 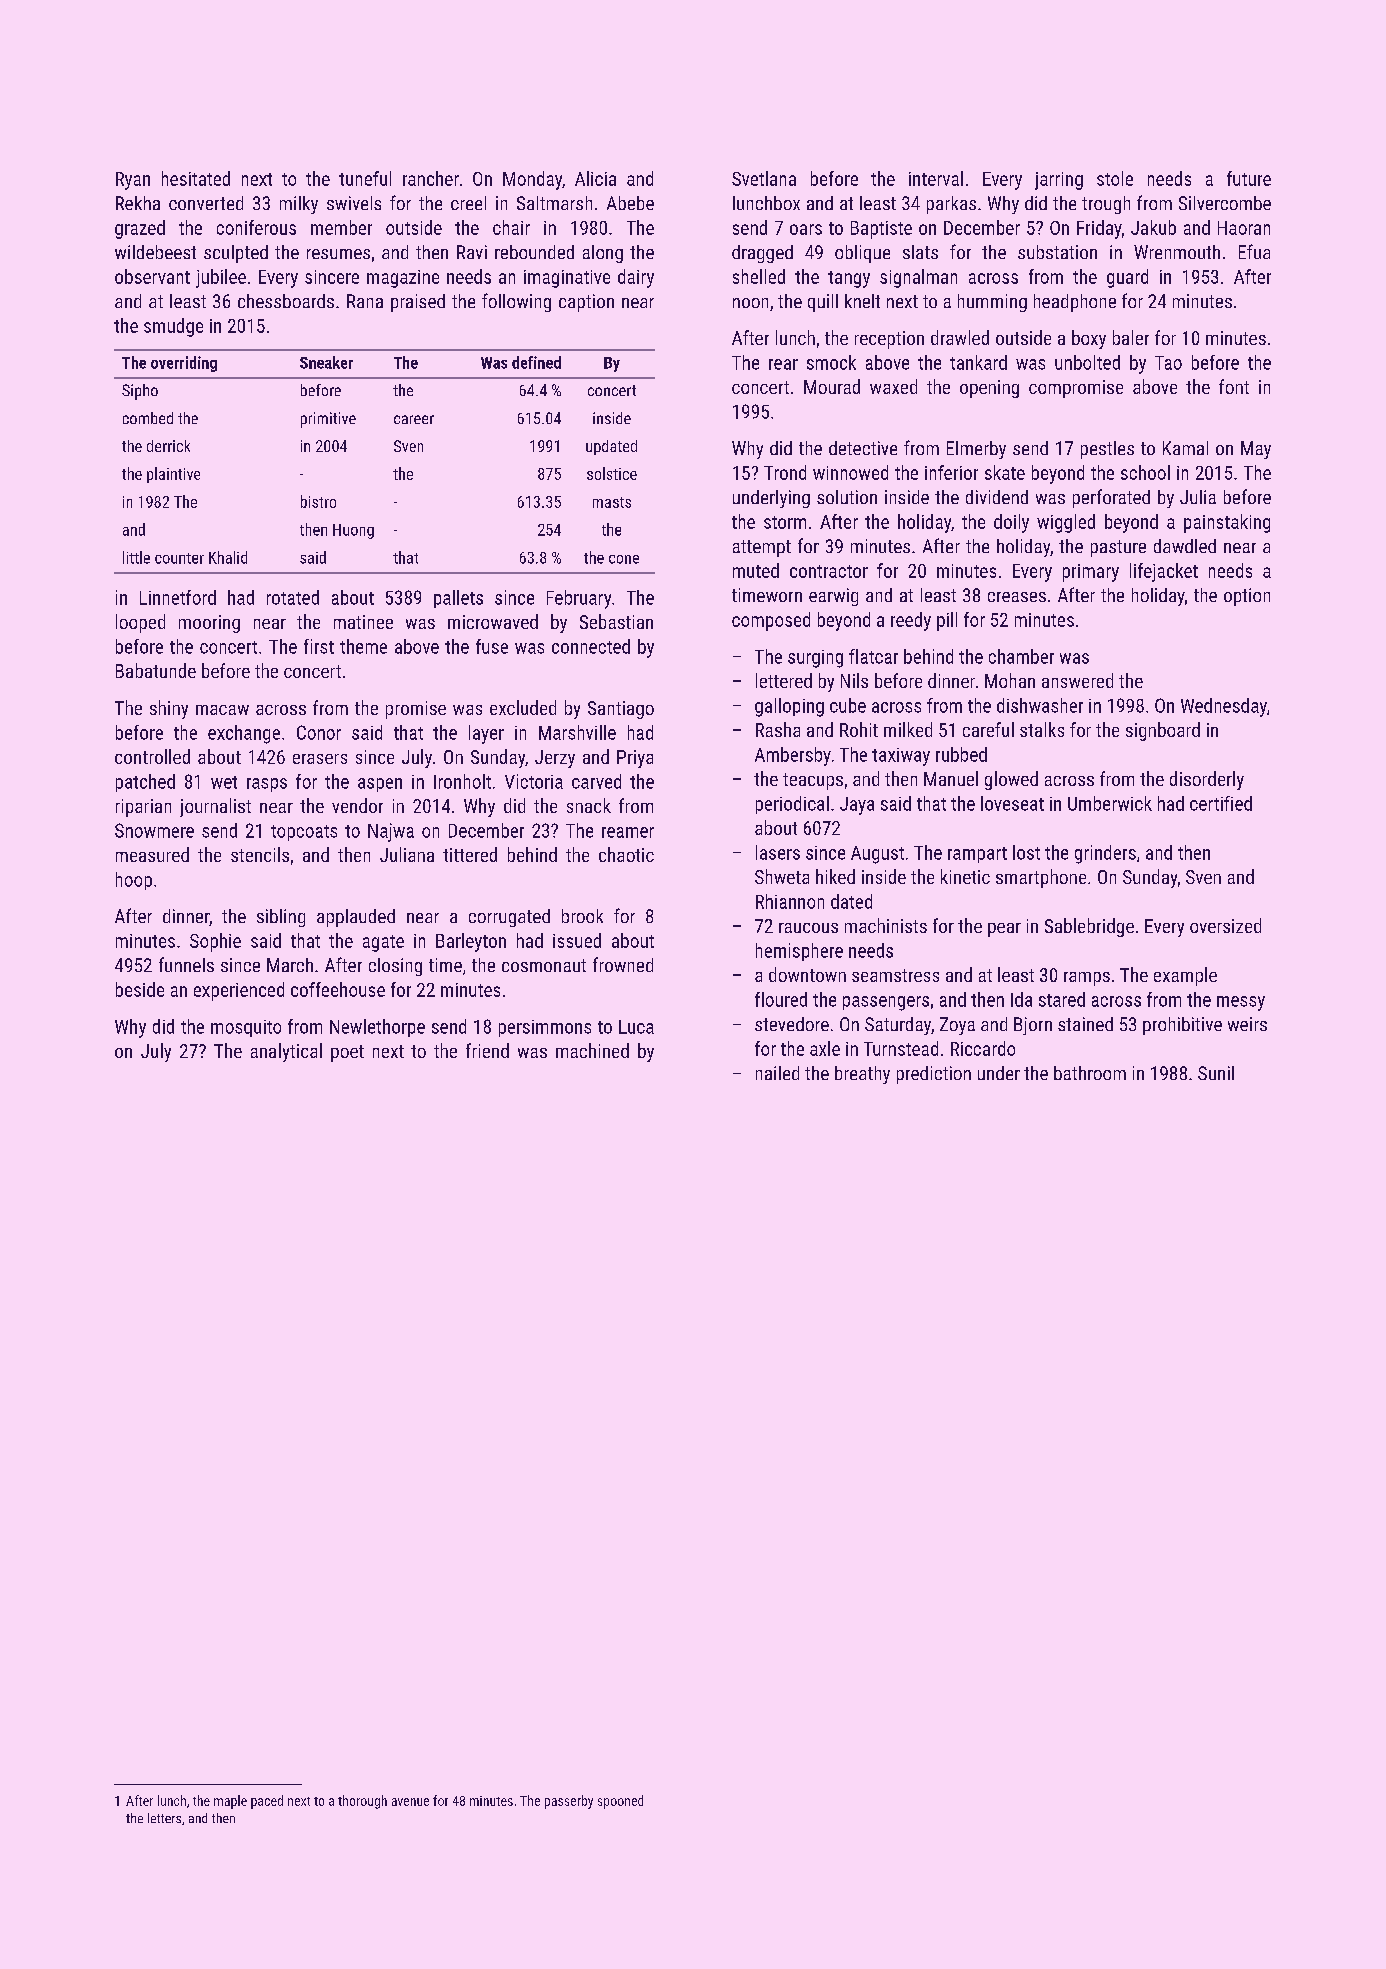 What do you see at coordinates (230, 1802) in the document?
I see `maple` at bounding box center [230, 1802].
